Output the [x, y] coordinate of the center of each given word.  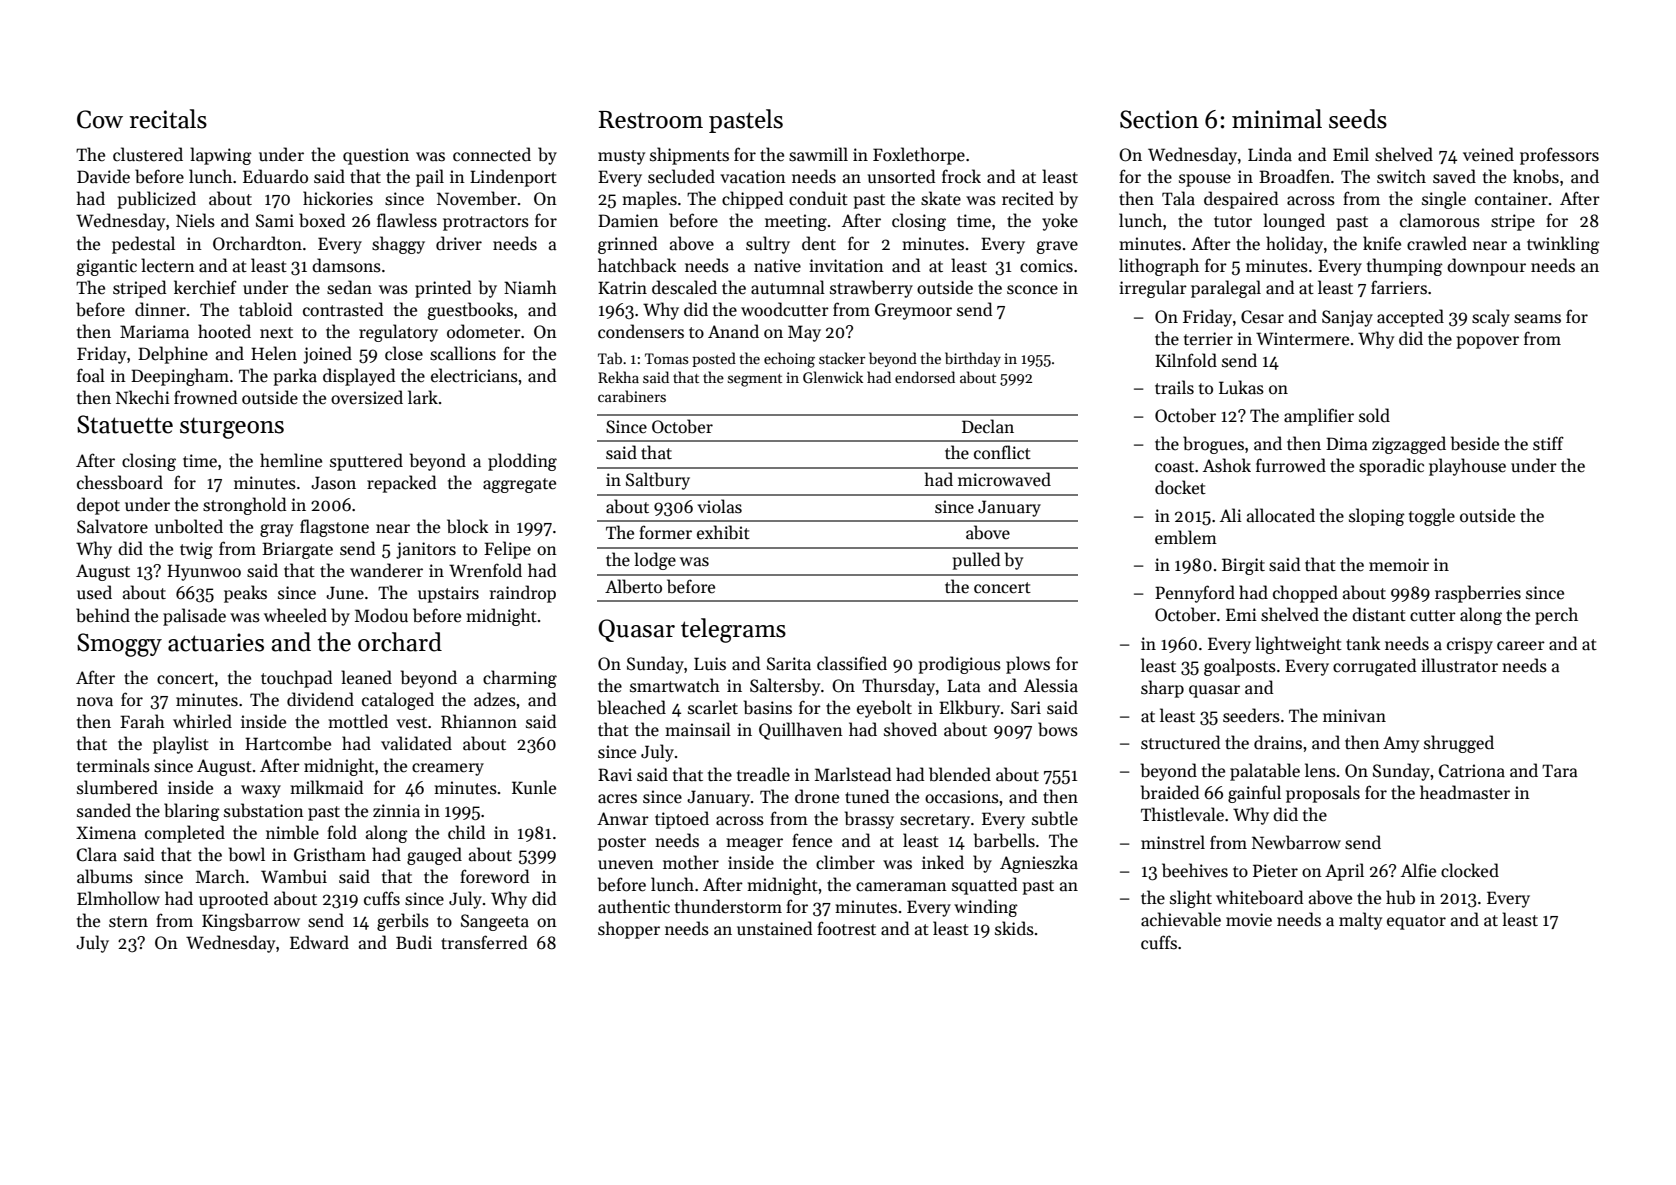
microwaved [1004, 479]
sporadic [1391, 467]
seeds [1358, 119]
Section [1159, 119]
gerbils [403, 922]
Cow [100, 119]
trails [1174, 387]
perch [1556, 616]
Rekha [618, 377]
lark [423, 397]
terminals [113, 765]
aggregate [519, 485]
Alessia [1051, 685]
